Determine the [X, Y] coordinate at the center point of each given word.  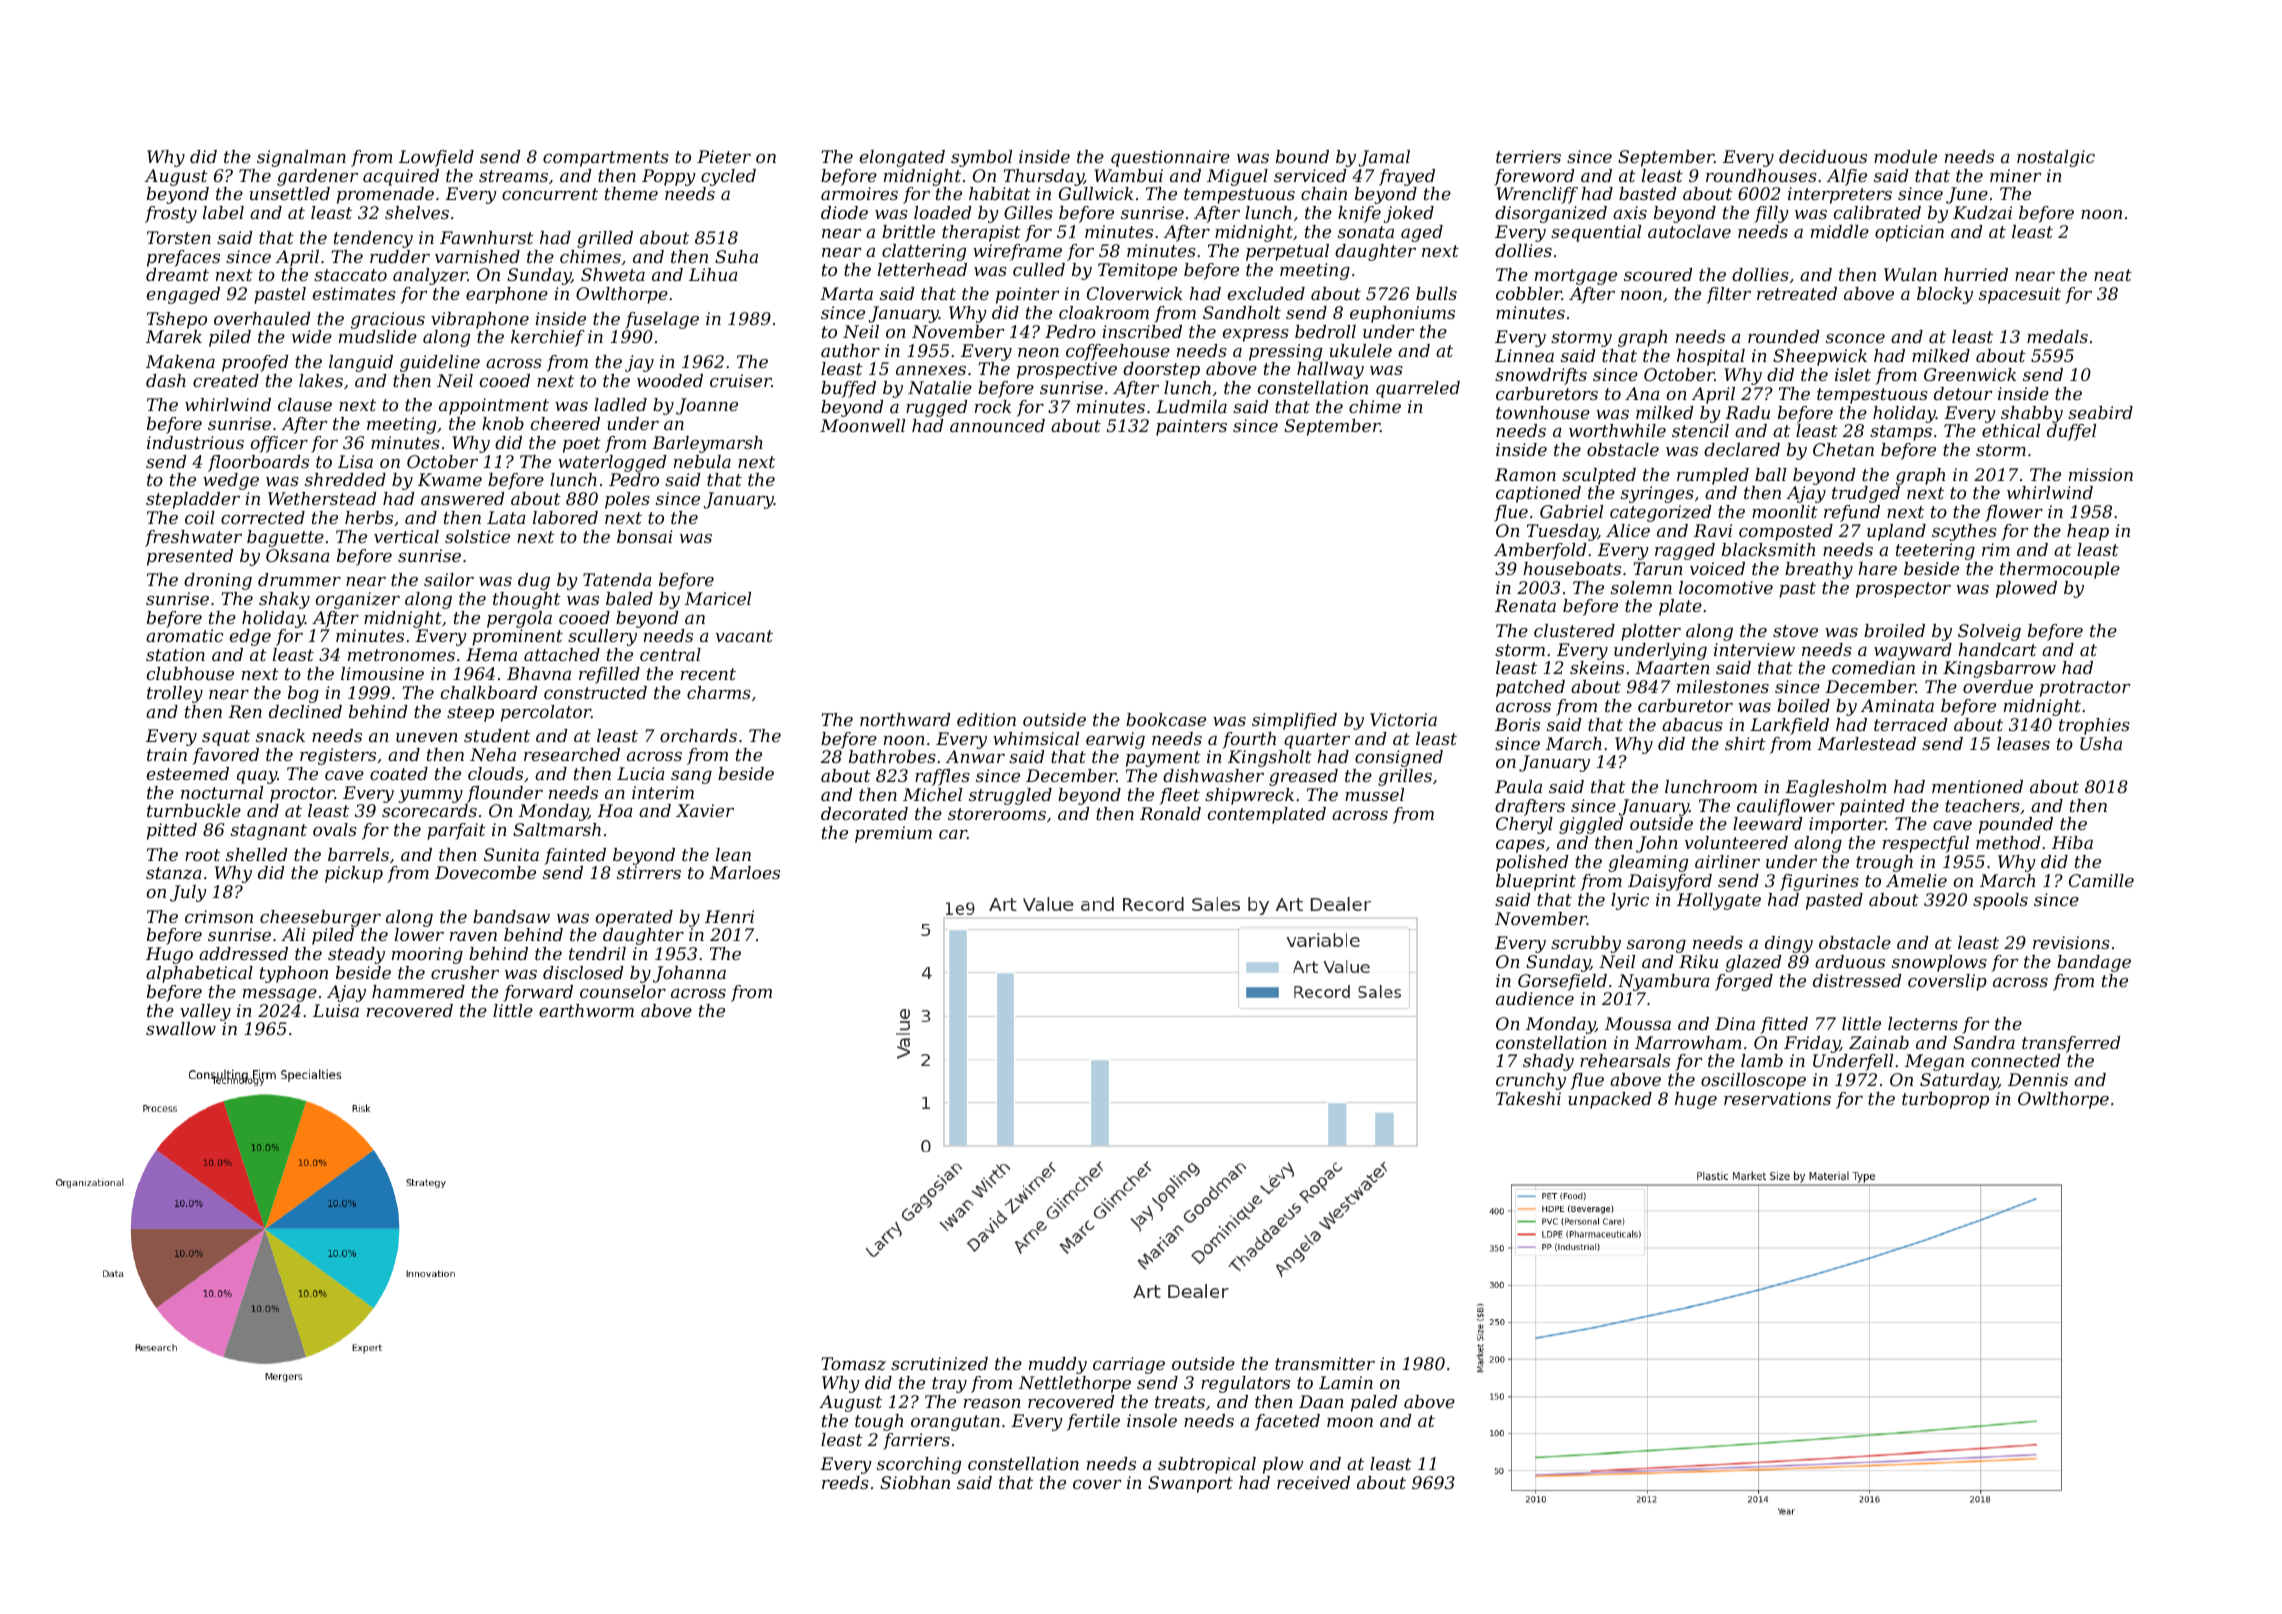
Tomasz [853, 1364]
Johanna [689, 974]
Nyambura [1664, 982]
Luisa [336, 1010]
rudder [400, 256]
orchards [698, 735]
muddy [1058, 1365]
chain [1324, 193]
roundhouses [1761, 175]
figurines [1819, 882]
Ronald [1170, 813]
